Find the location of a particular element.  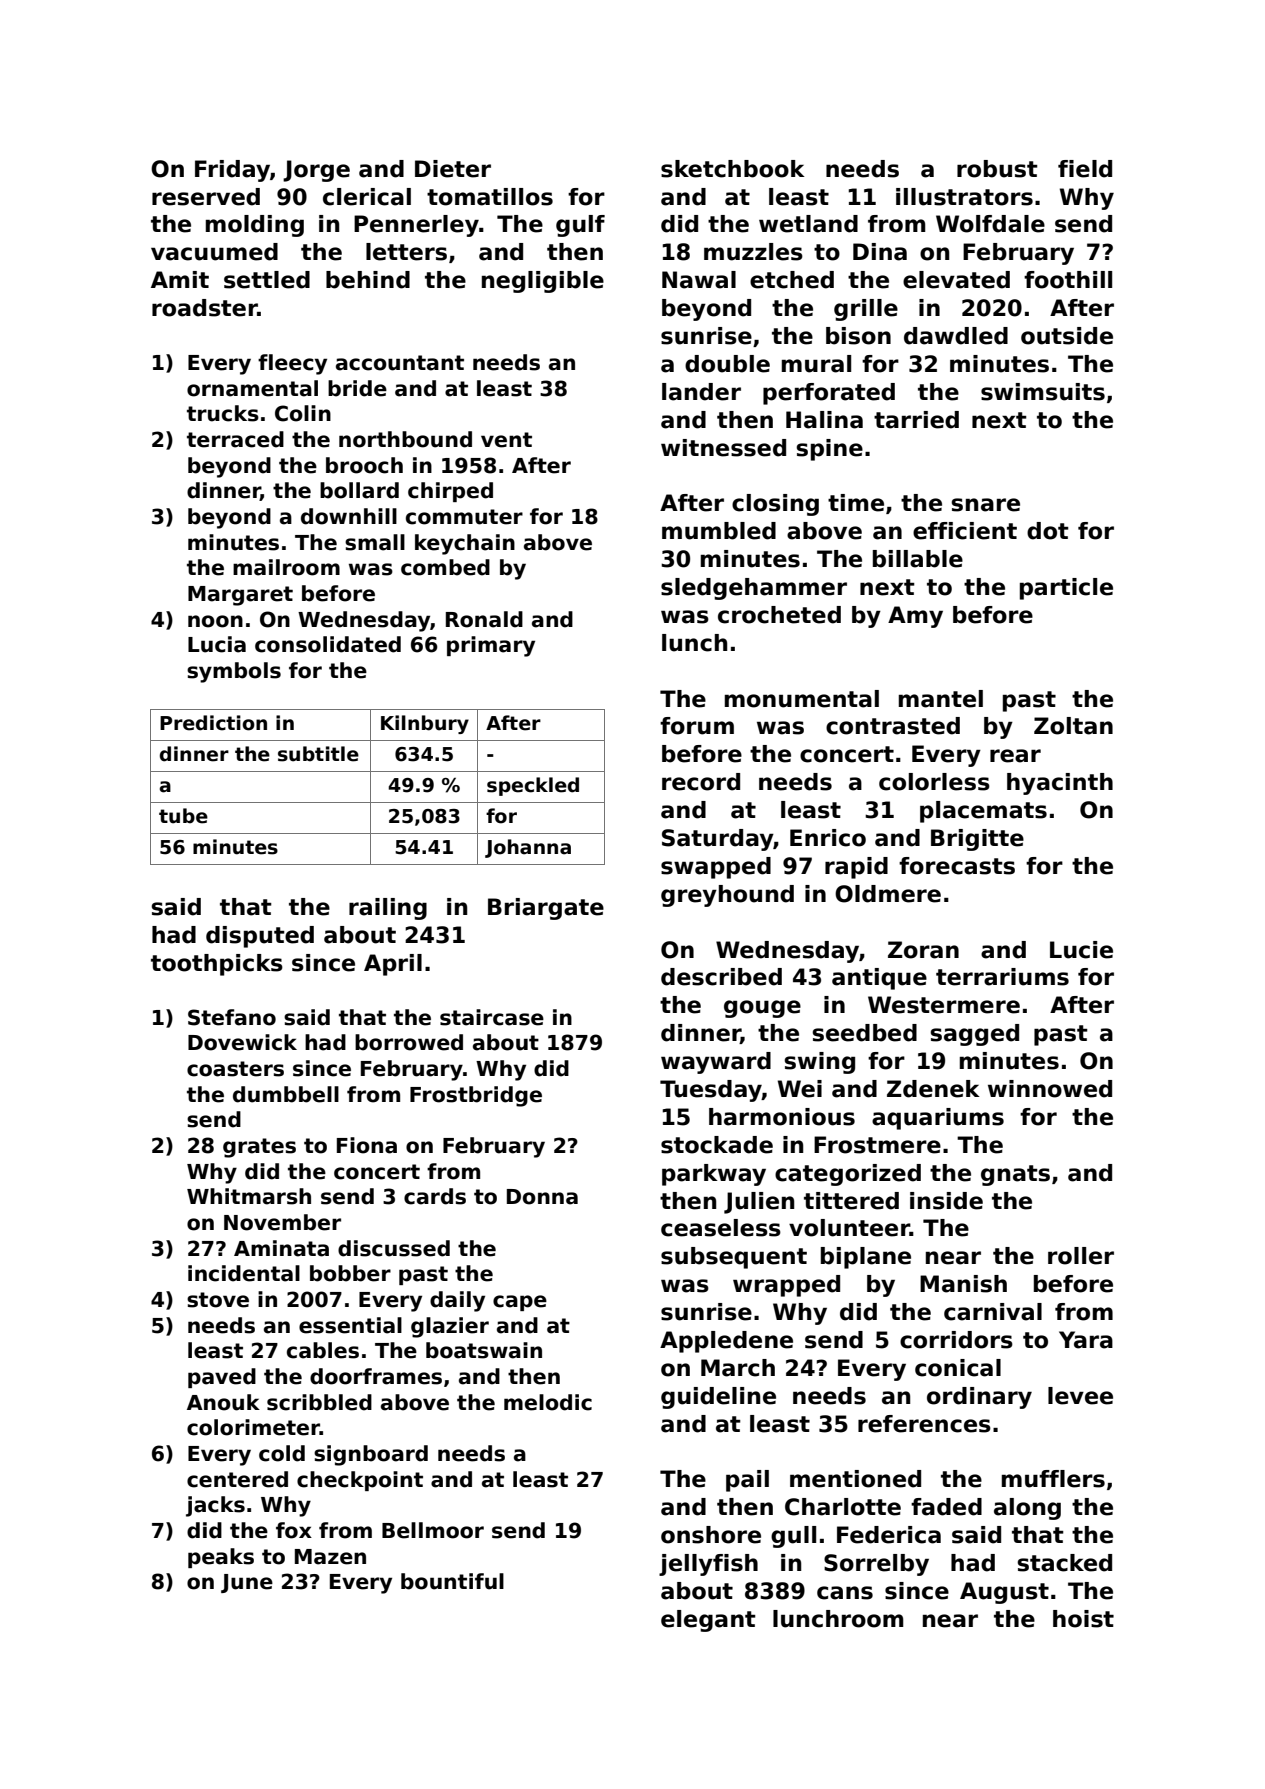

Donna is located at coordinates (542, 1197).
